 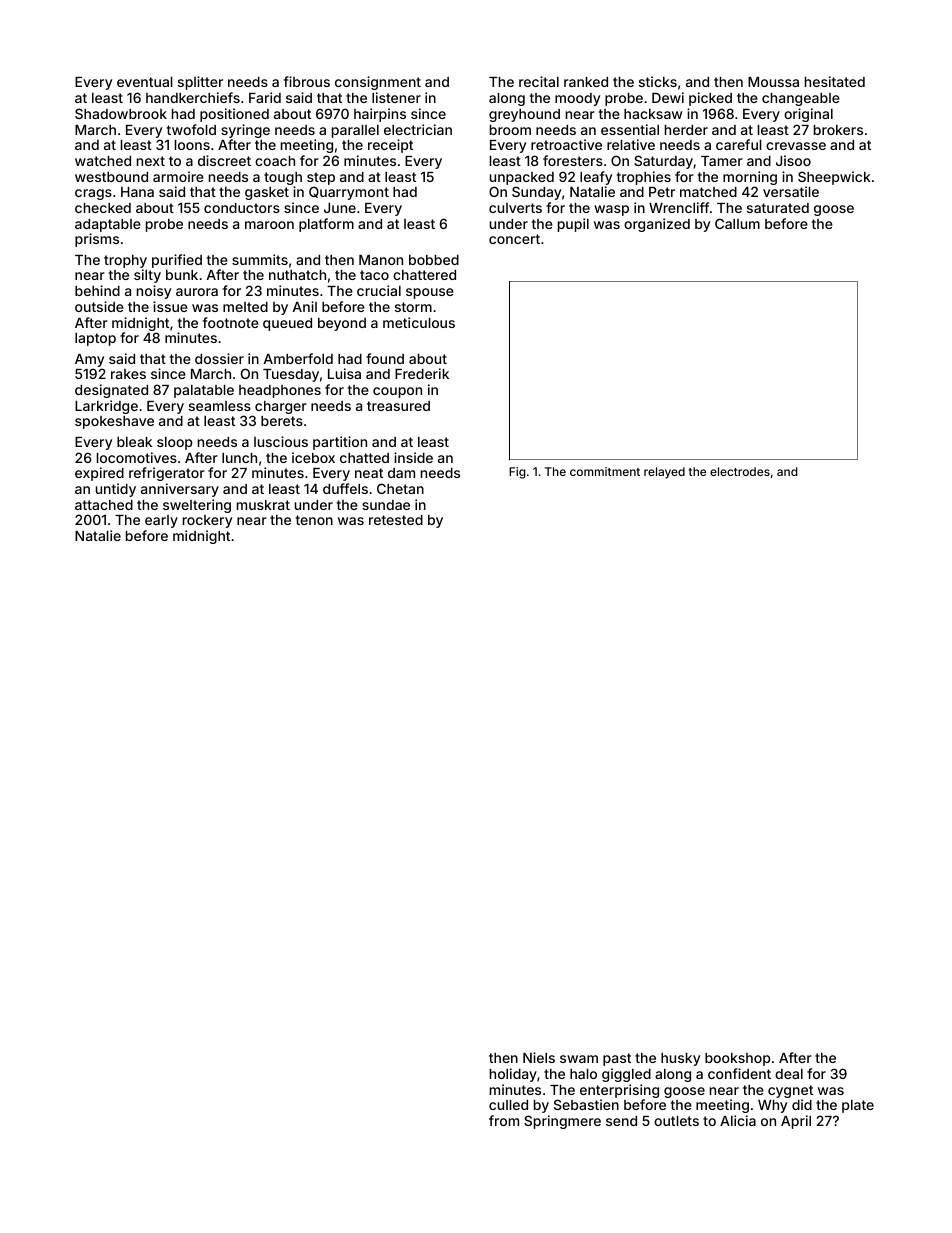 I want to click on commitment, so click(x=605, y=471).
